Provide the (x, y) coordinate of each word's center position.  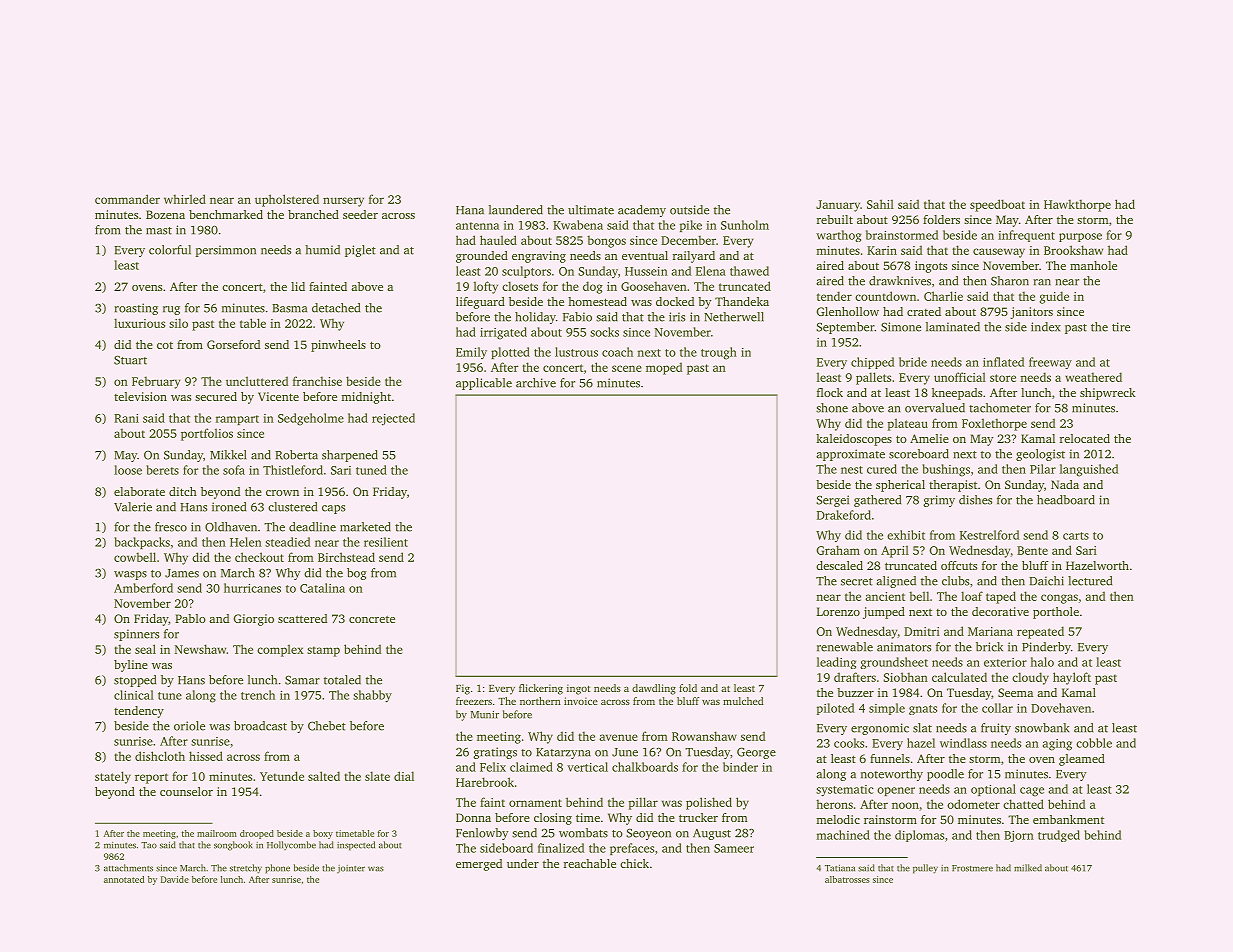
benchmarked (226, 214)
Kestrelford (989, 535)
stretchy (246, 869)
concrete (372, 619)
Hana (470, 210)
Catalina (322, 588)
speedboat (997, 205)
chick (634, 863)
